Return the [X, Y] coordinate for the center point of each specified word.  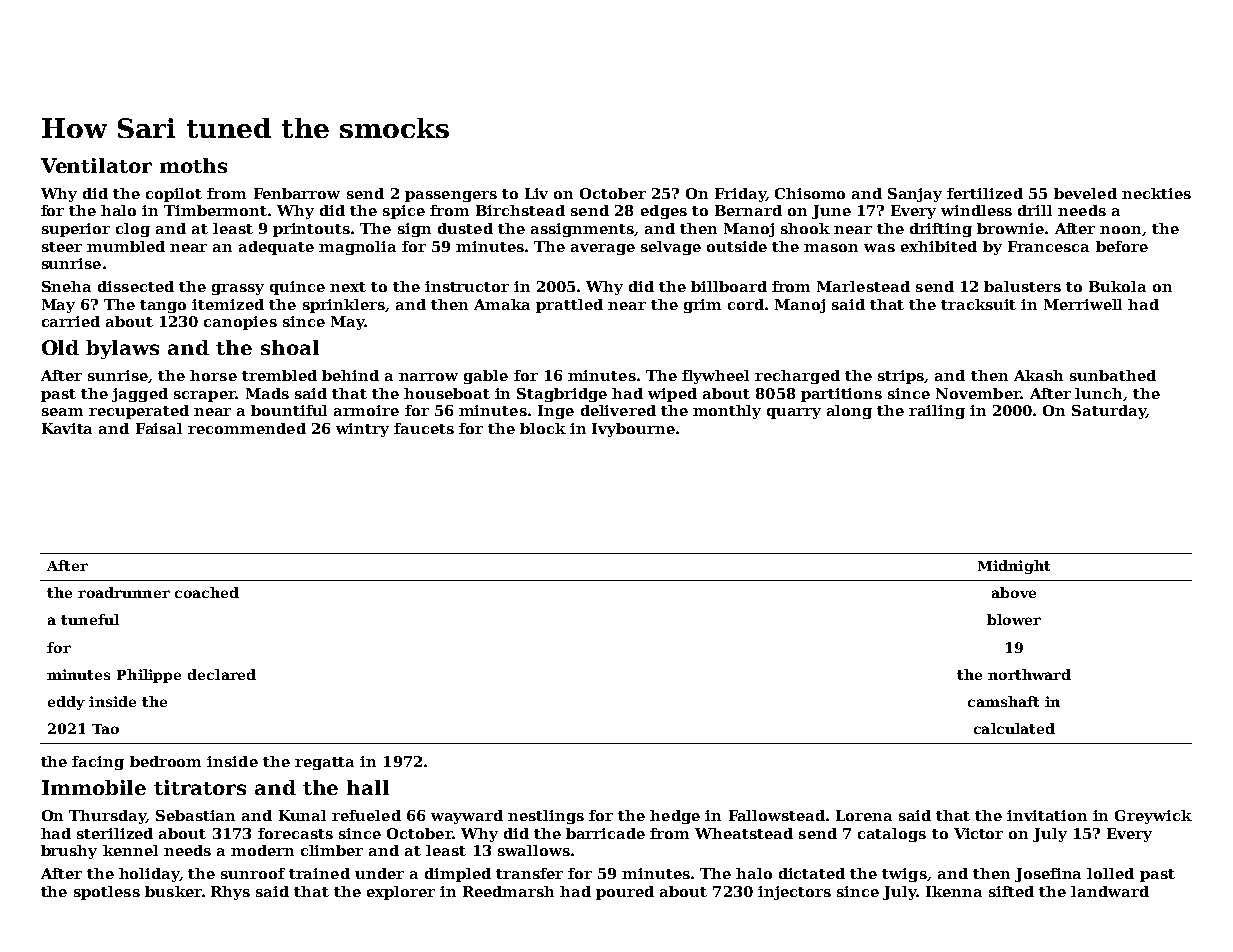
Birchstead [520, 210]
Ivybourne [633, 430]
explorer [401, 893]
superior [76, 230]
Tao [105, 729]
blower [1014, 619]
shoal [290, 347]
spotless [107, 893]
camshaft [1003, 701]
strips [901, 377]
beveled [1085, 193]
